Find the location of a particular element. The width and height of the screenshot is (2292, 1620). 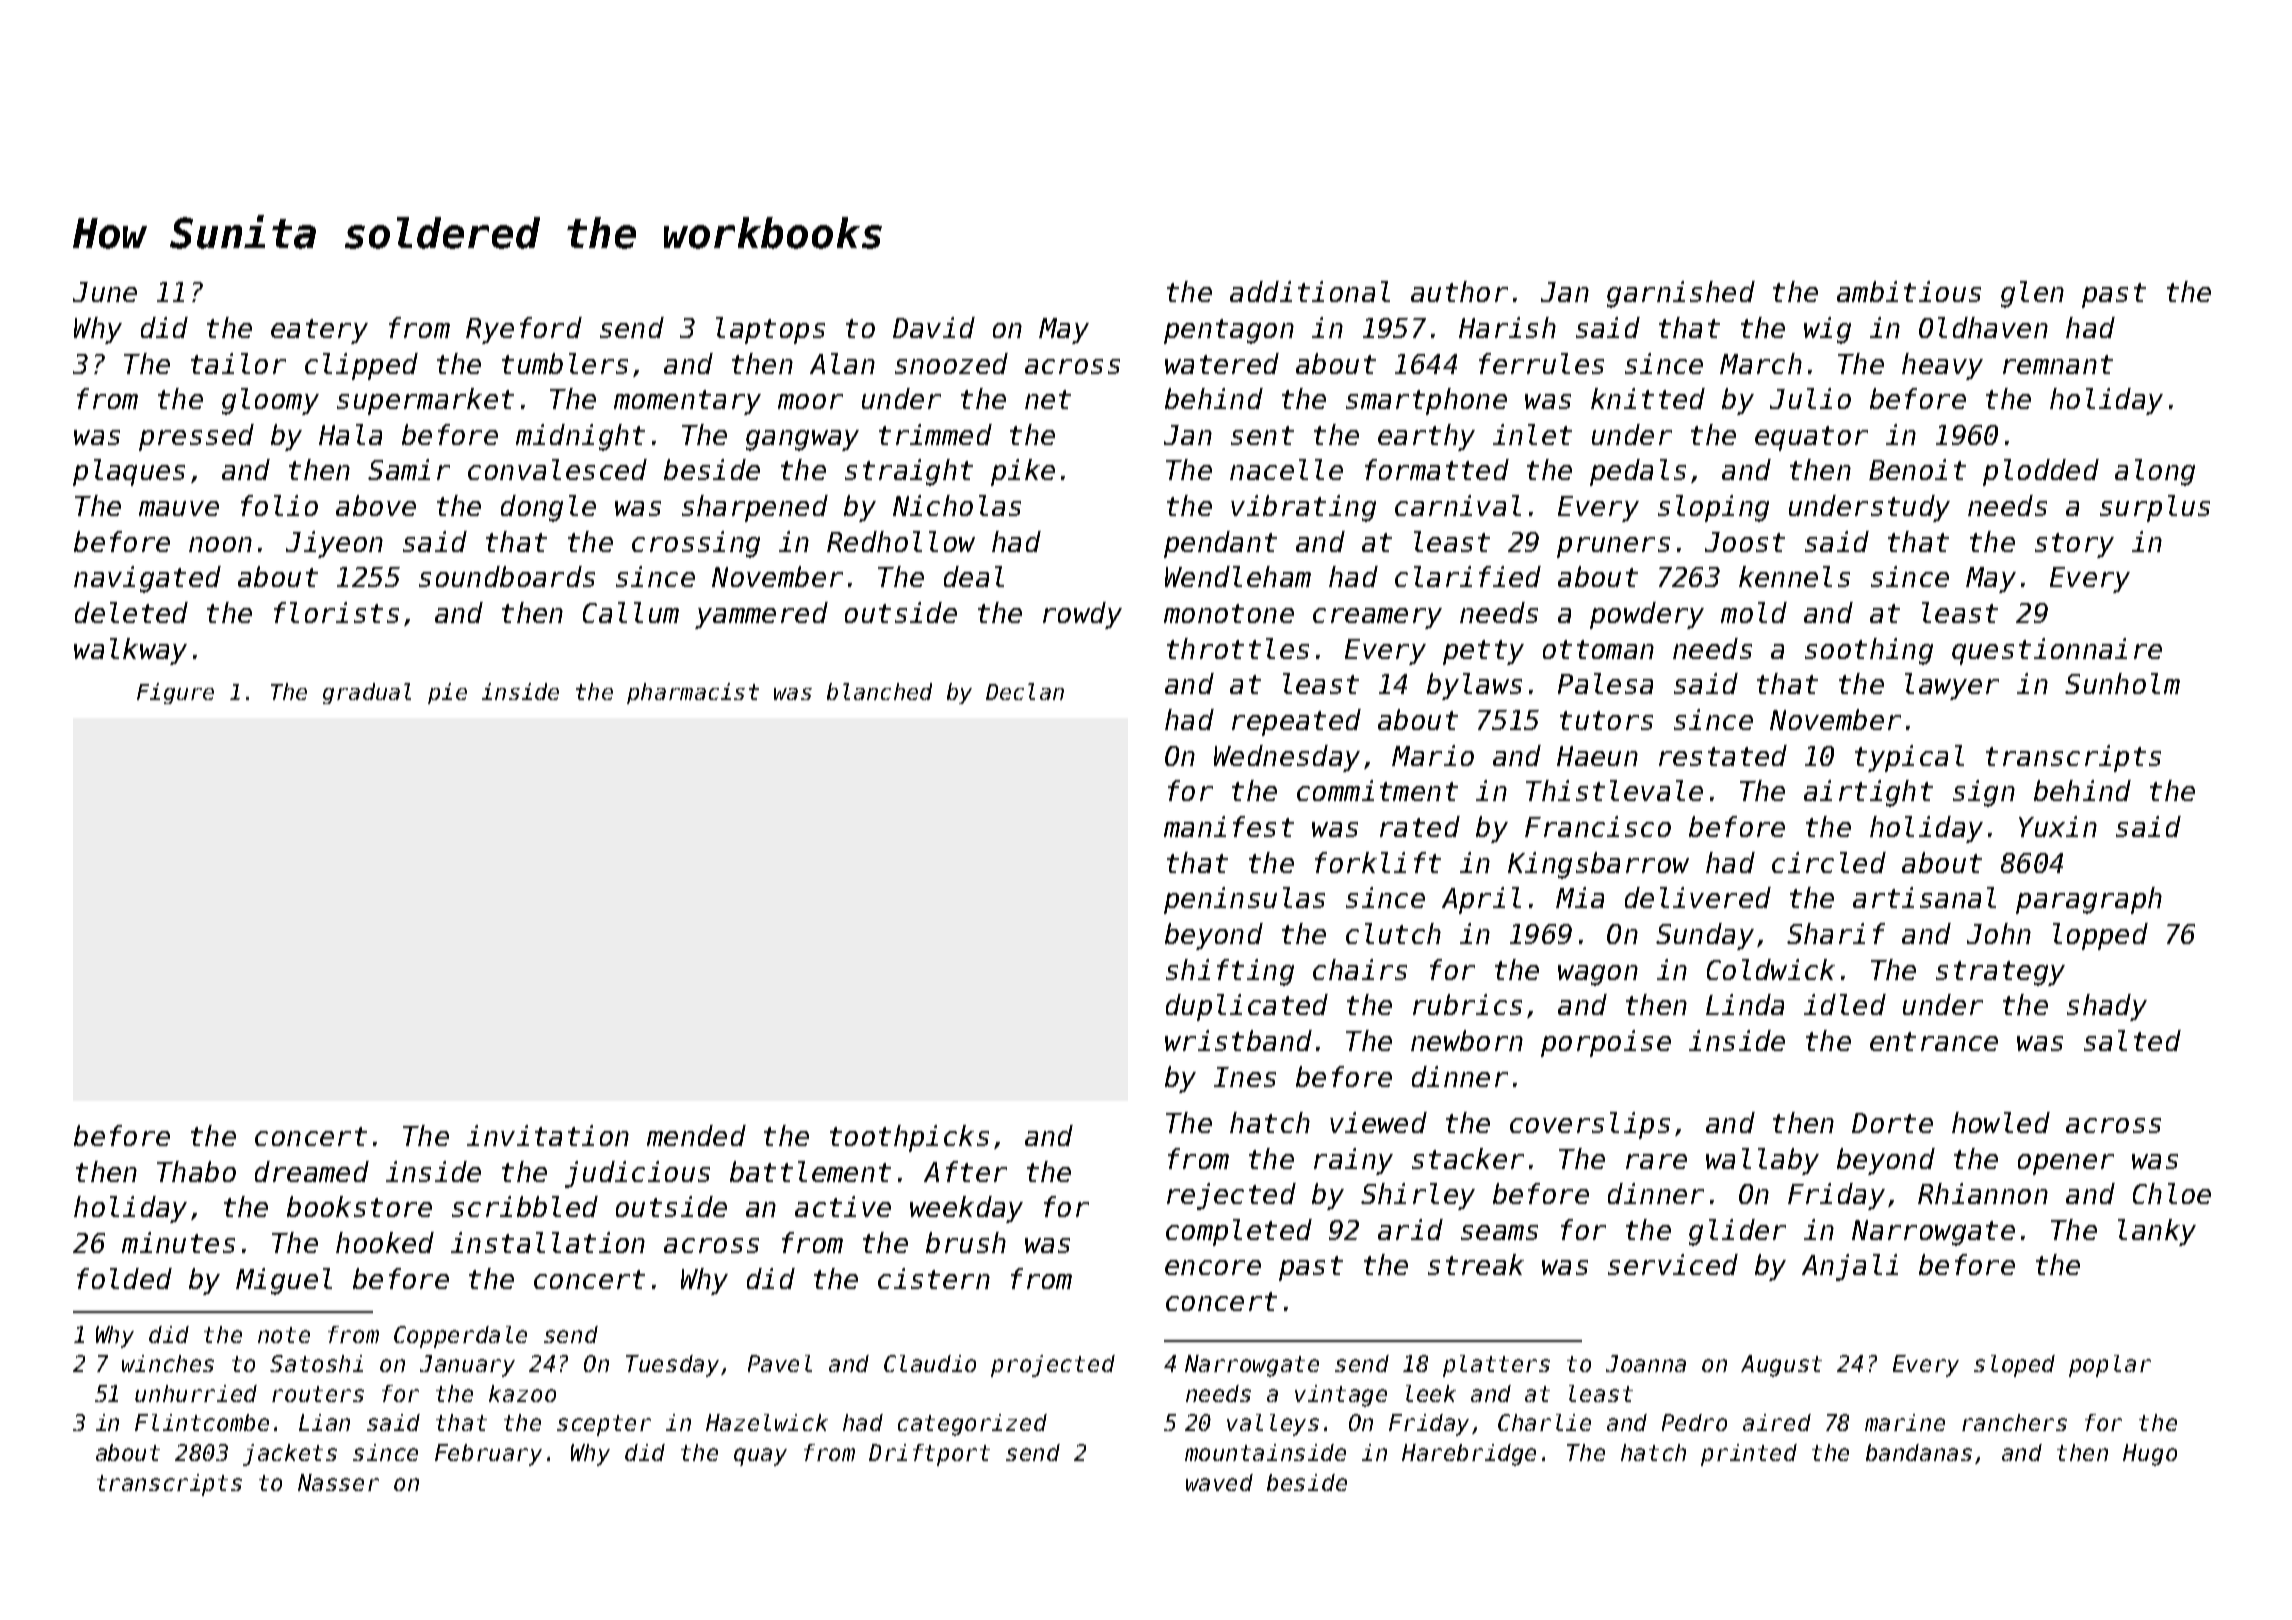

sloping is located at coordinates (1713, 508).
